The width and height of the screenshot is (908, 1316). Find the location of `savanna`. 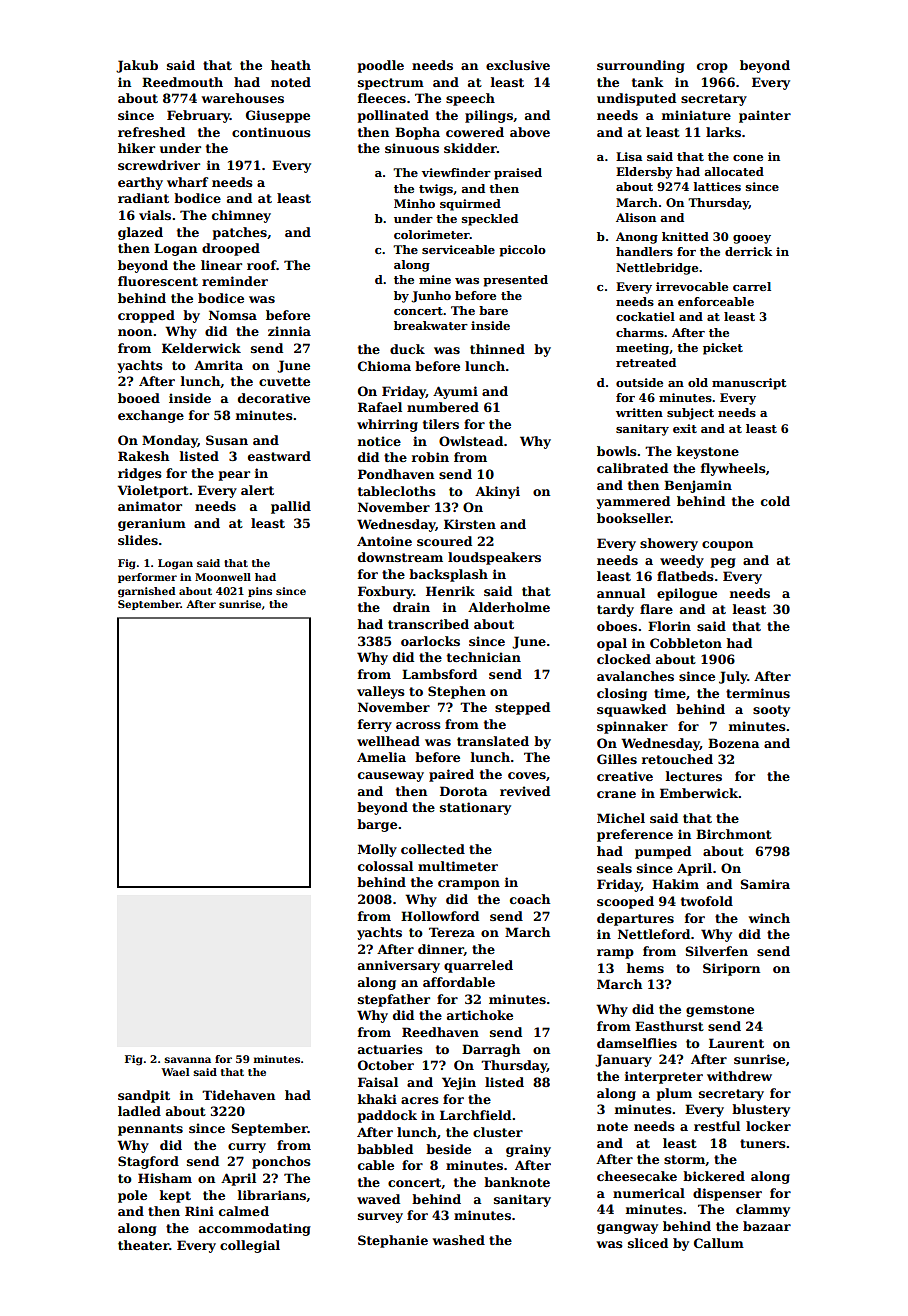

savanna is located at coordinates (187, 1060).
